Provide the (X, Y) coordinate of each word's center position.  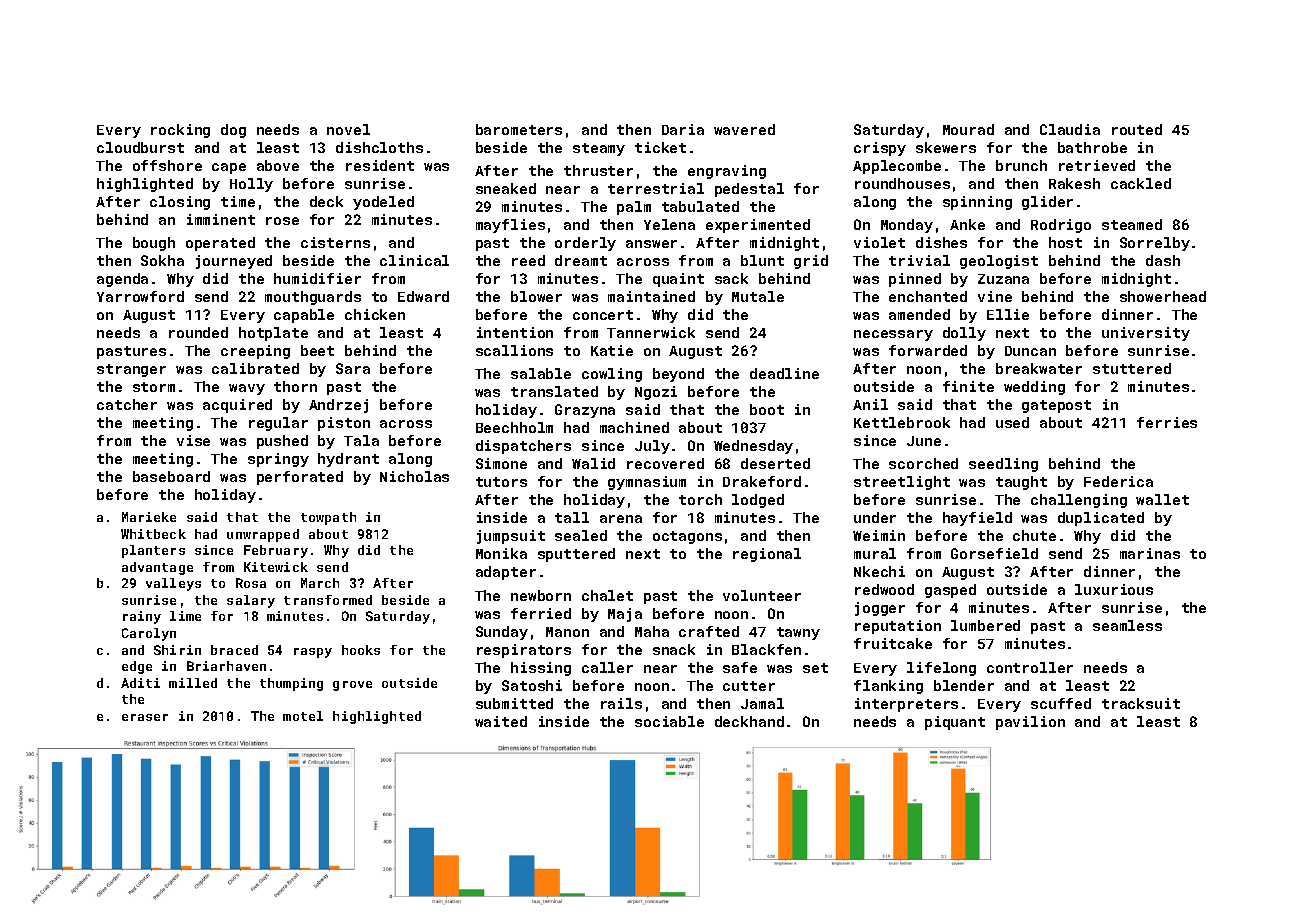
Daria (683, 129)
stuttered (1132, 368)
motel (303, 716)
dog (233, 131)
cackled (1141, 183)
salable (541, 373)
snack (674, 649)
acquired (237, 406)
